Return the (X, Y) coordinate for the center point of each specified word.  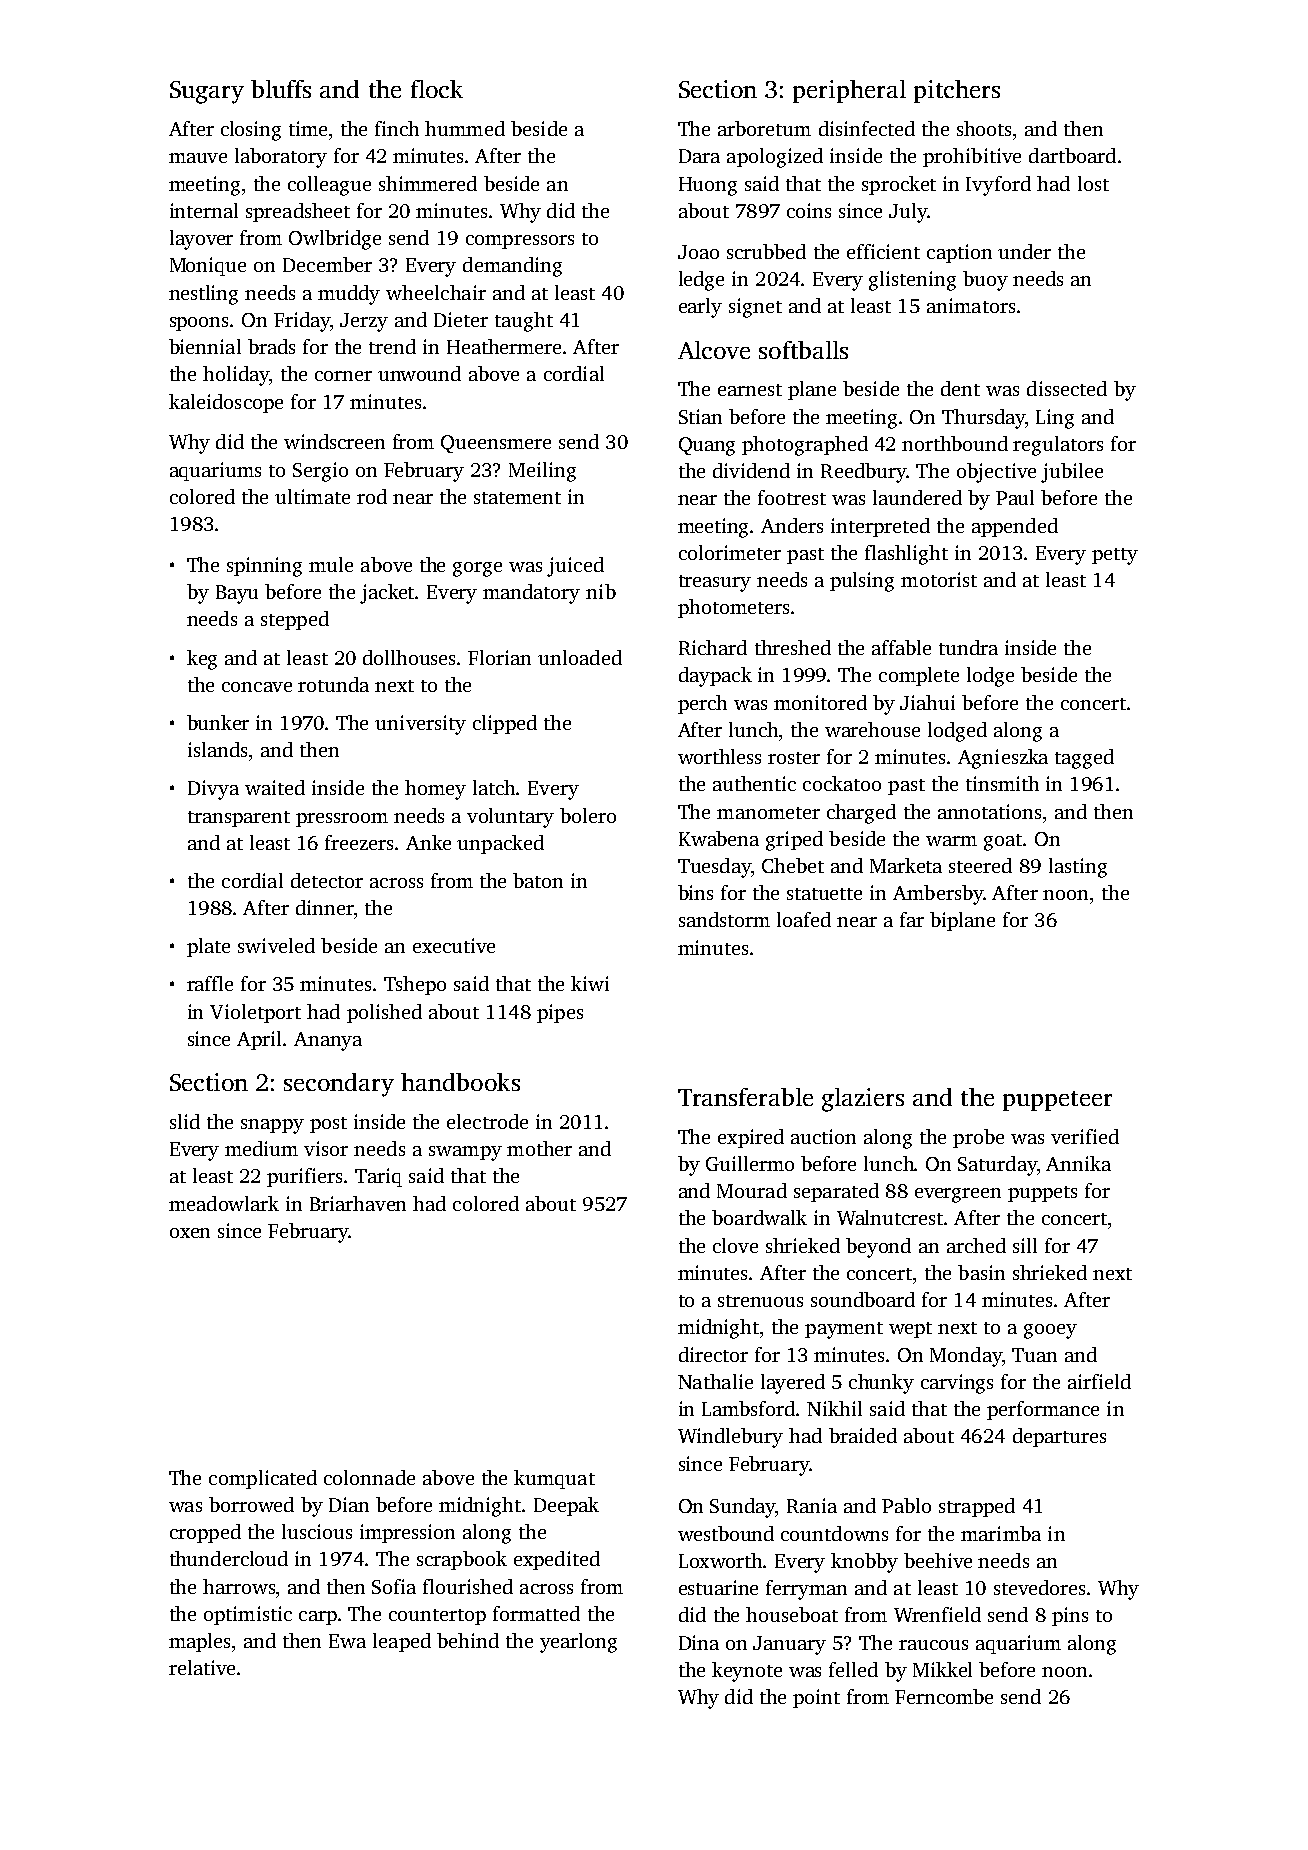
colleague (329, 186)
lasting (1078, 868)
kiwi (590, 983)
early (700, 308)
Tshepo (415, 985)
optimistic (248, 1615)
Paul (1015, 497)
